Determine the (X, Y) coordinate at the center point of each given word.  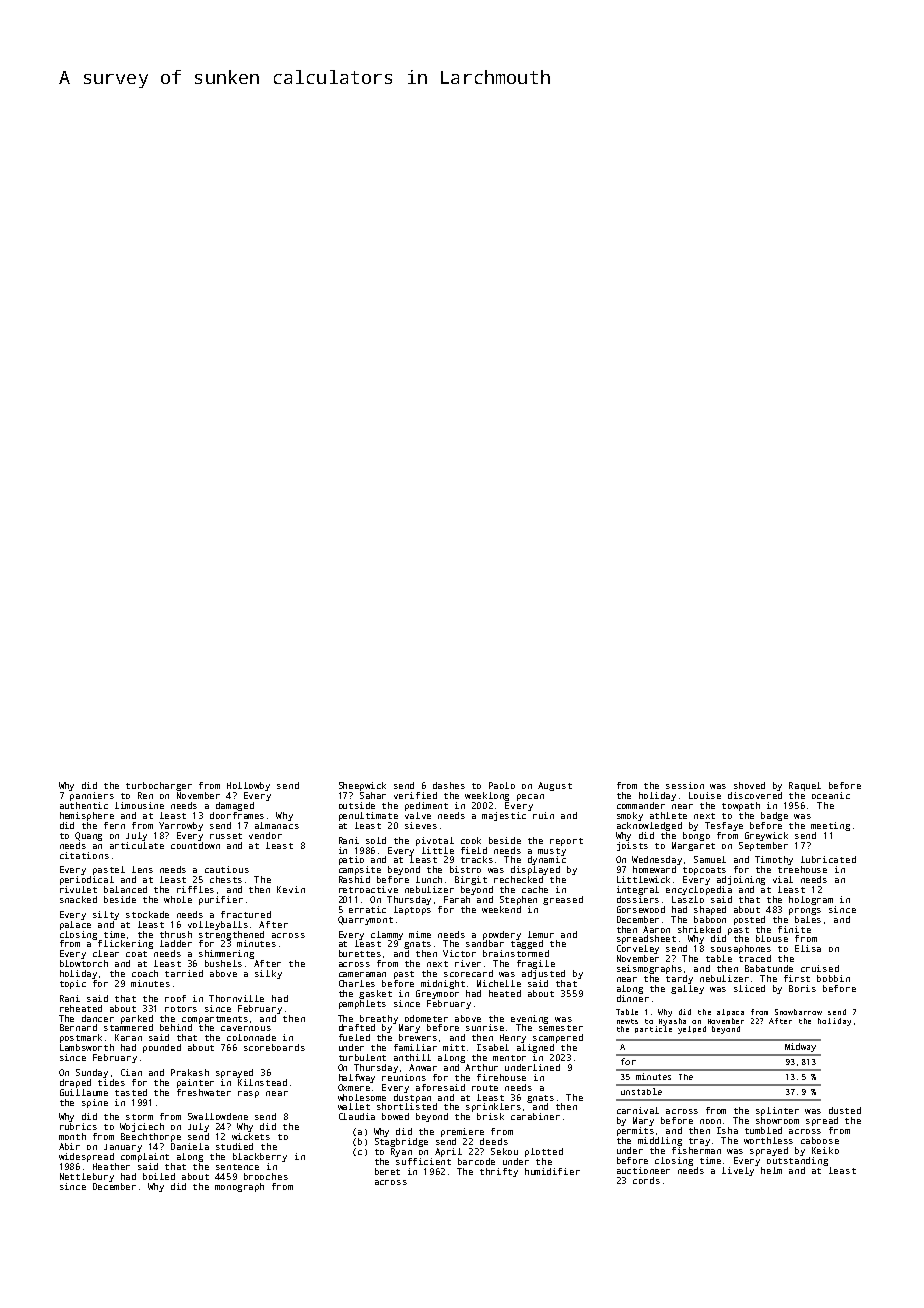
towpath (741, 806)
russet (226, 836)
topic (73, 984)
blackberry (260, 1157)
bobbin (833, 978)
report (566, 842)
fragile (536, 964)
